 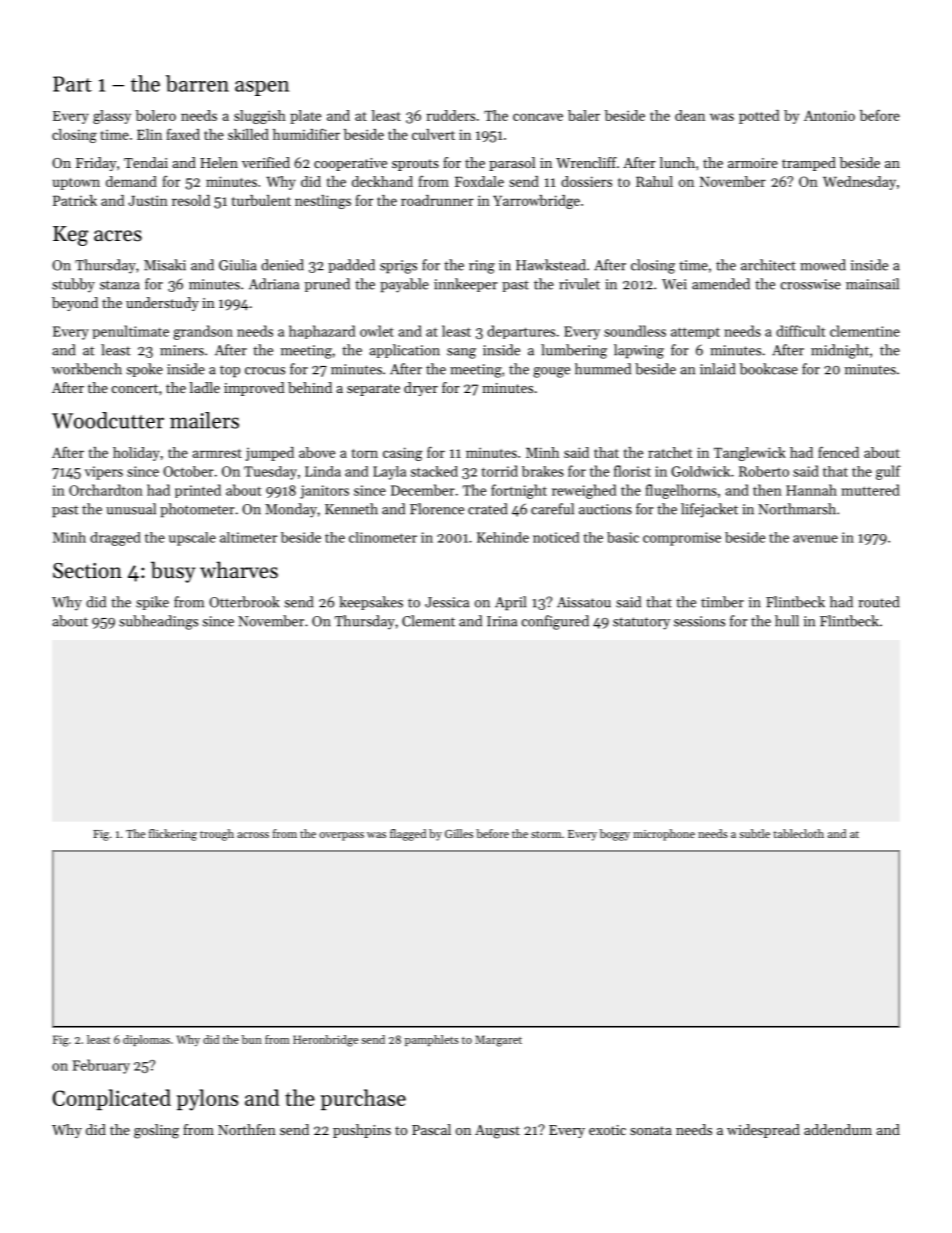 What do you see at coordinates (447, 602) in the screenshot?
I see `Jessica` at bounding box center [447, 602].
